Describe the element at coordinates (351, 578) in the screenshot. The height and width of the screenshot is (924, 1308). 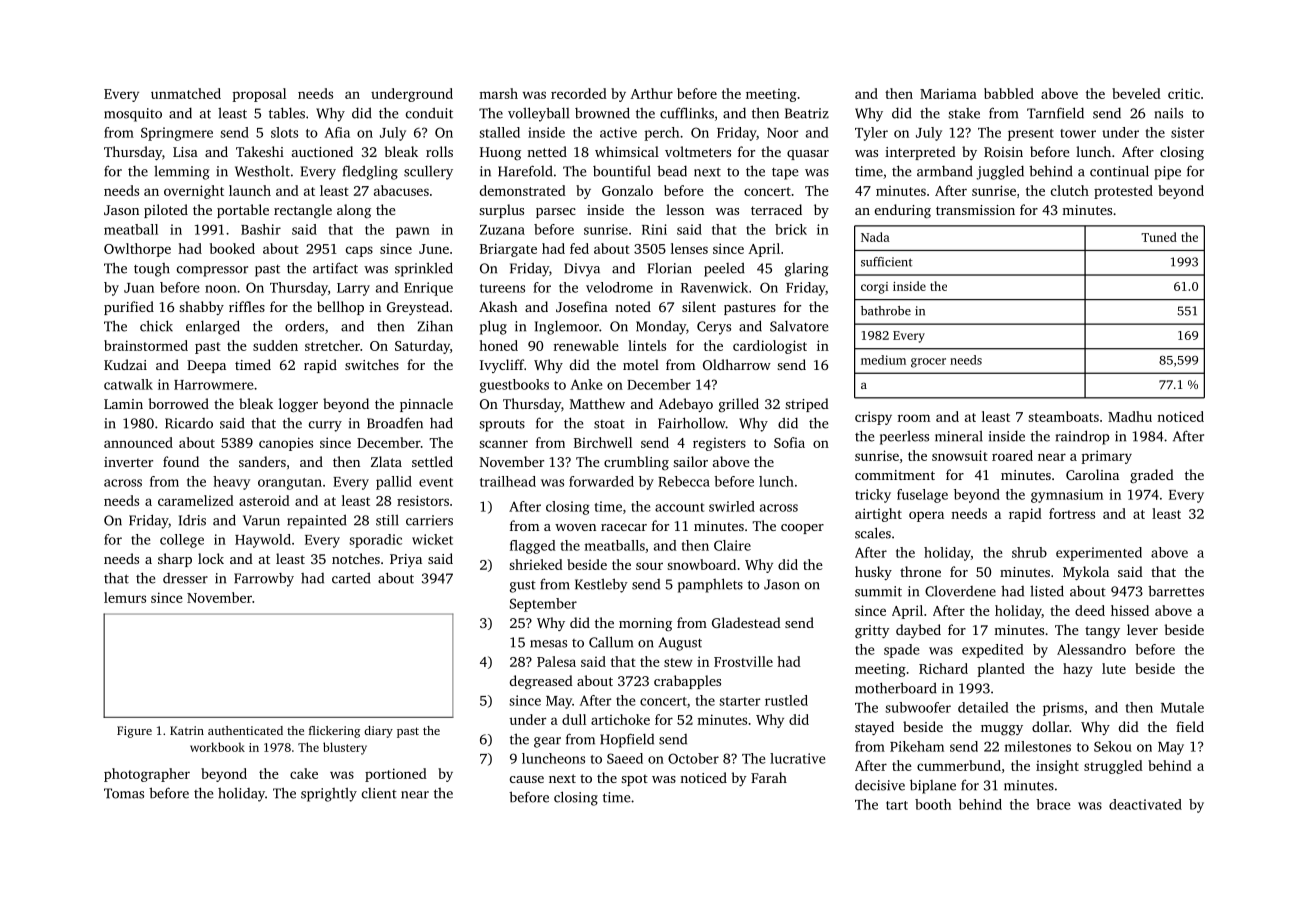
I see `carted` at that location.
